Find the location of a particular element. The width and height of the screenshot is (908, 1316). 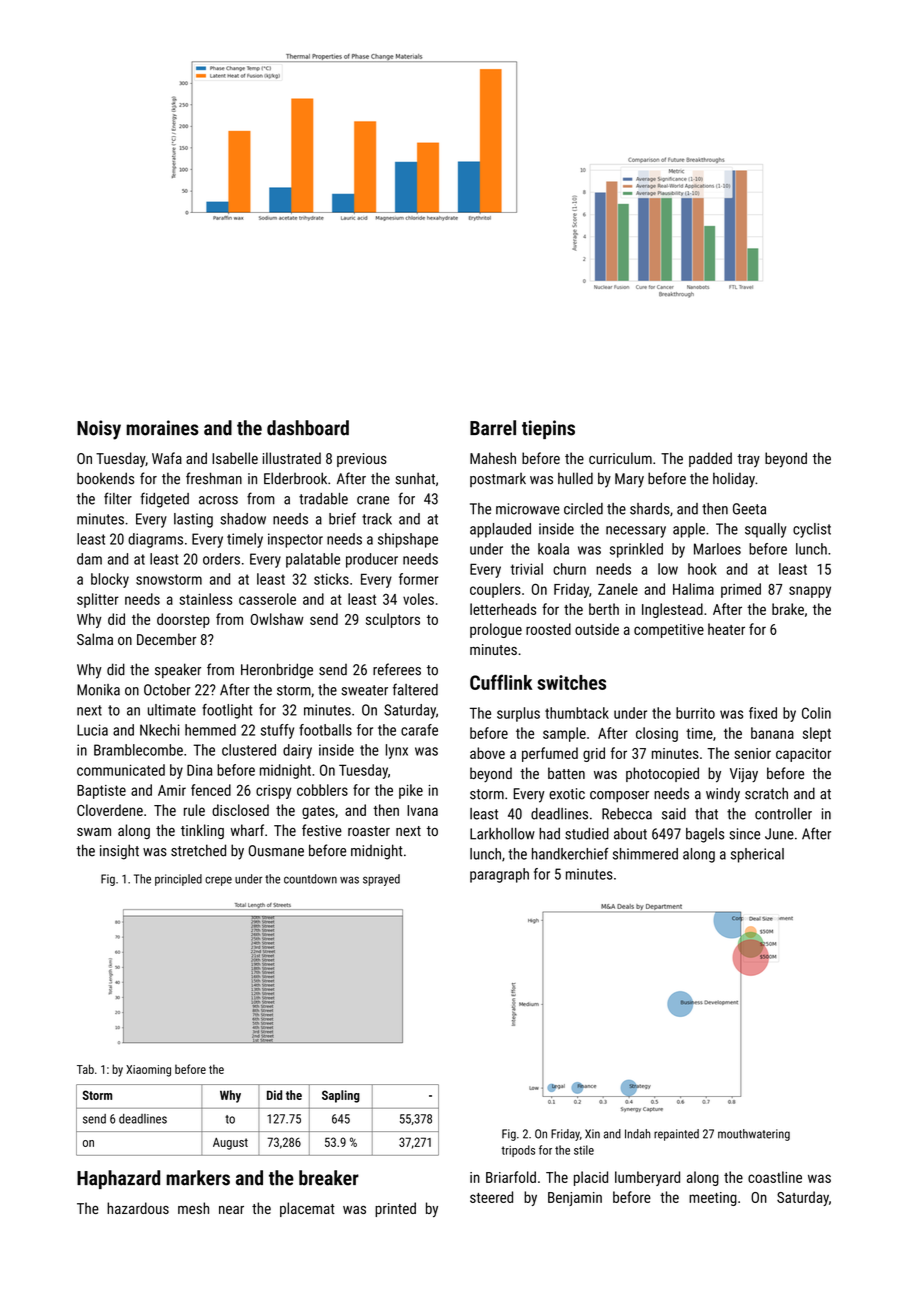

Haphazard is located at coordinates (118, 1179).
